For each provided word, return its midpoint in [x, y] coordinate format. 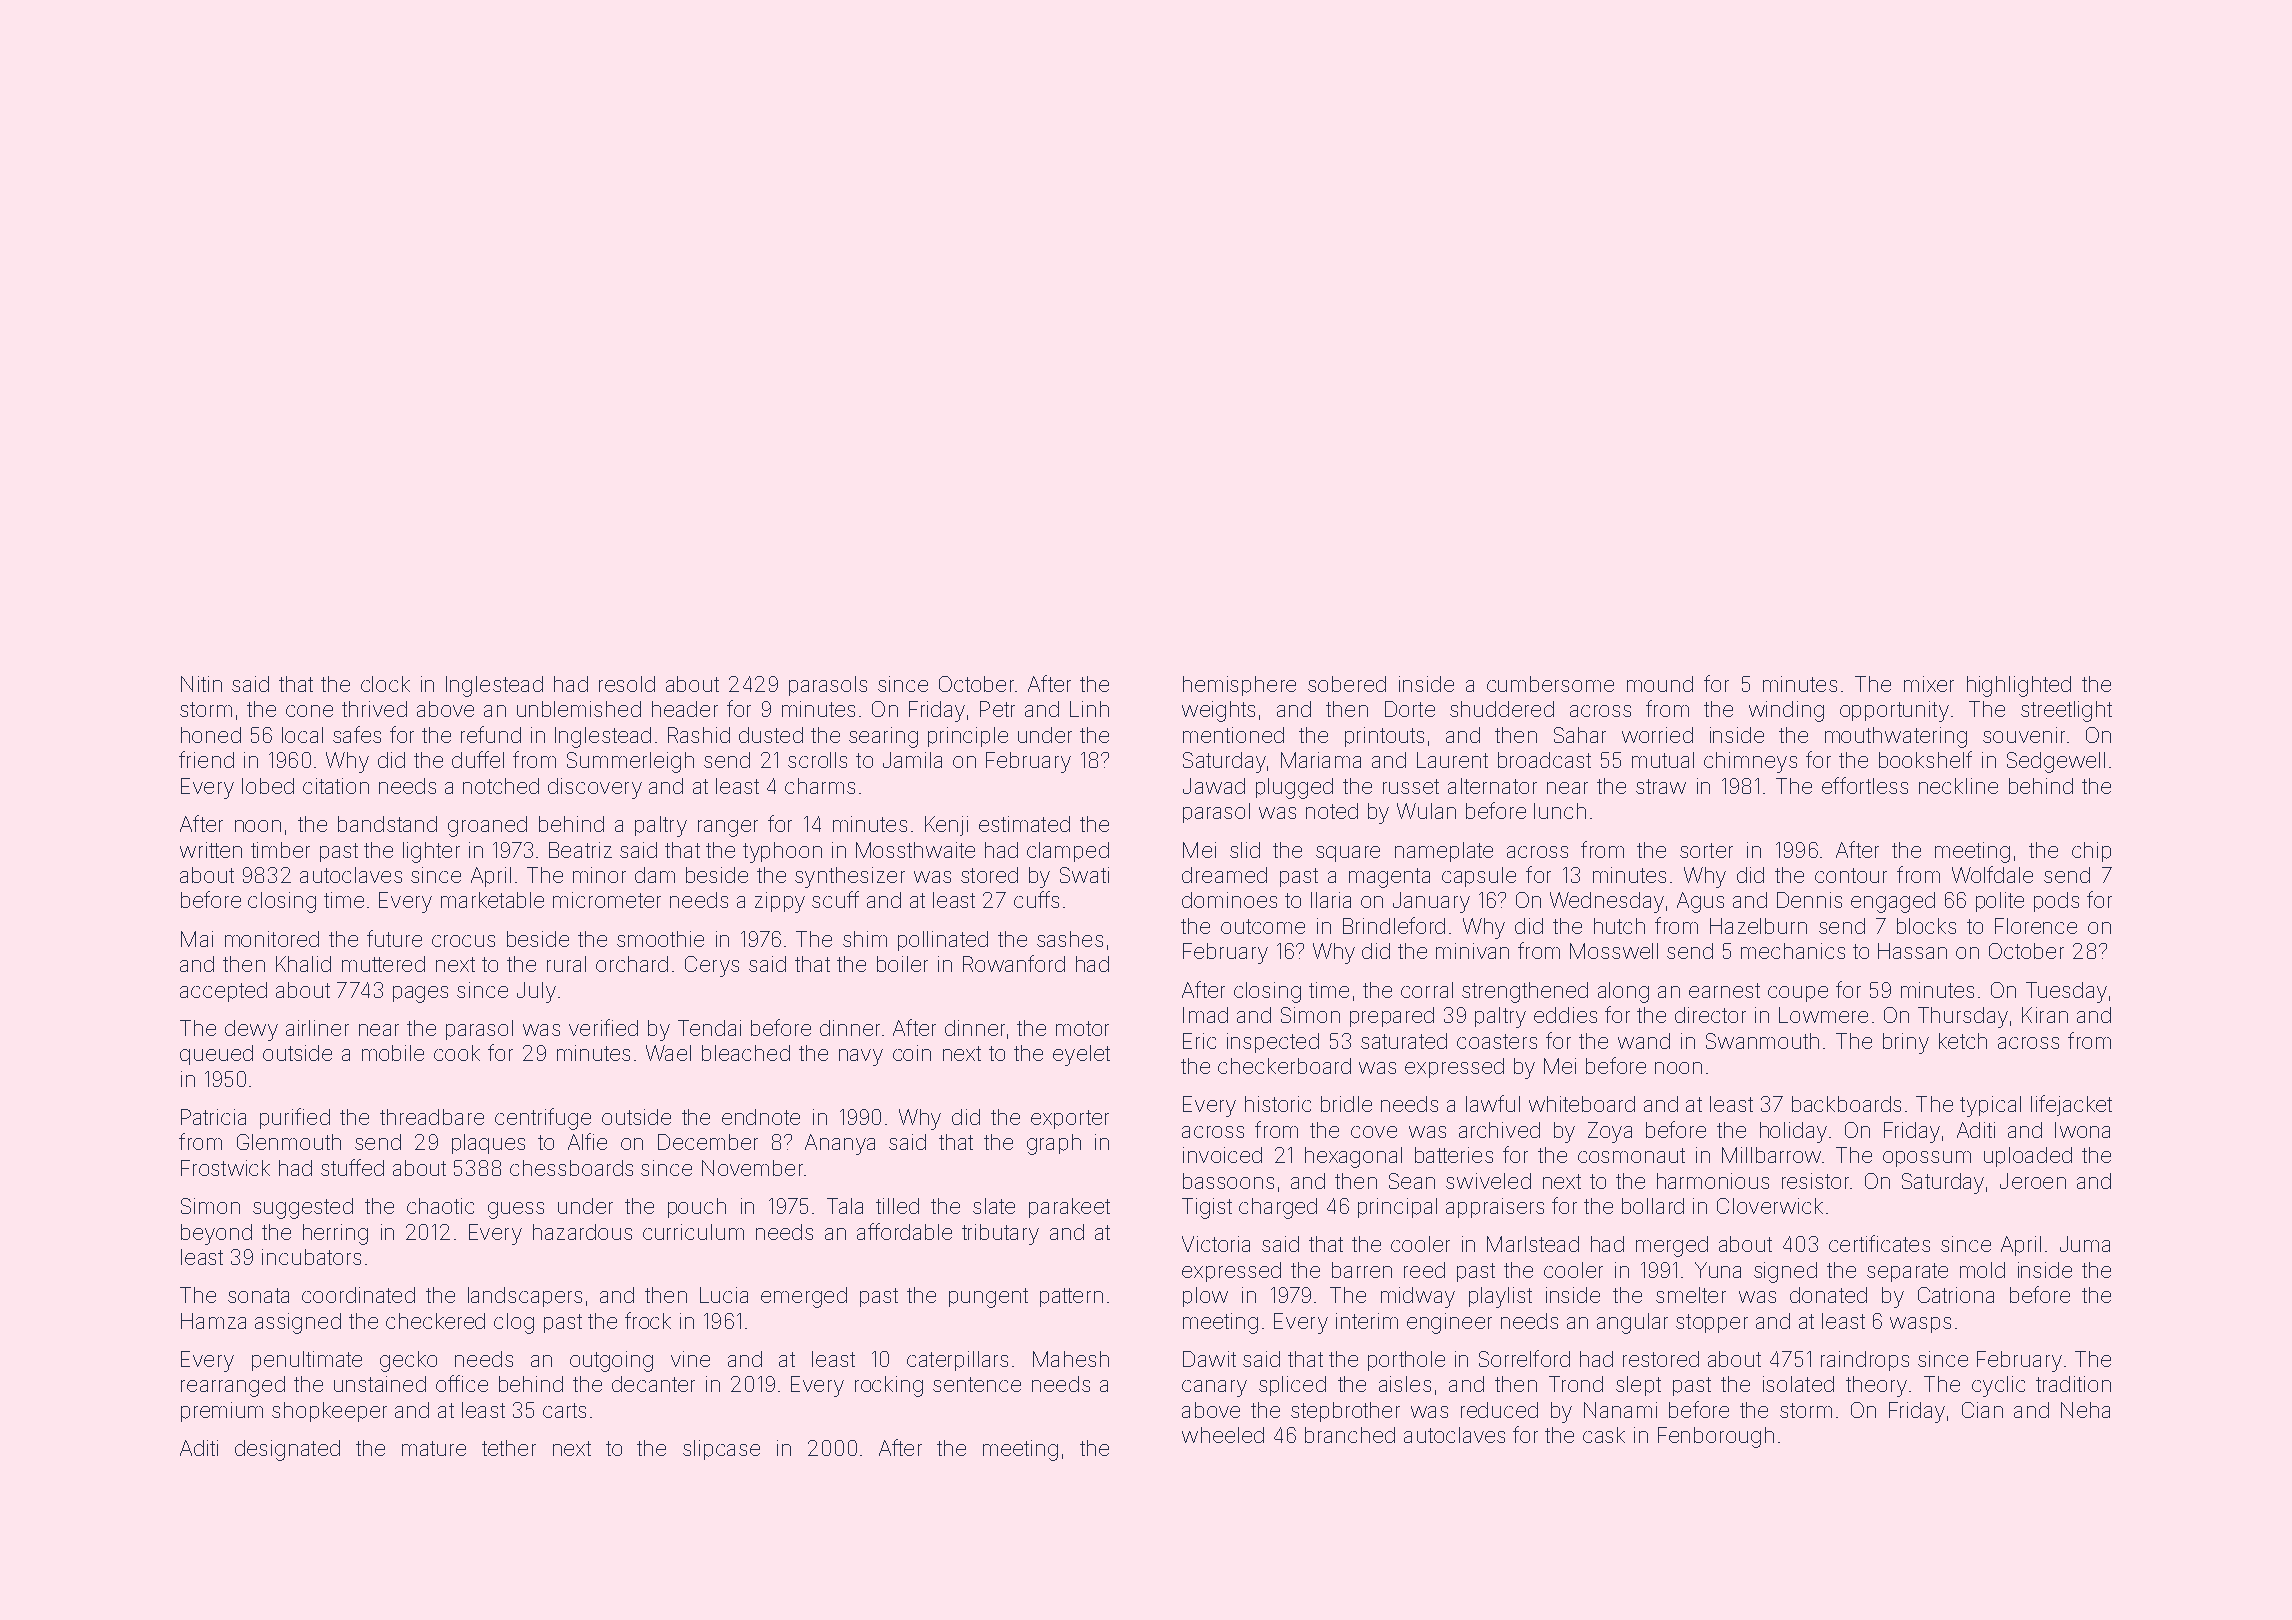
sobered [1347, 684]
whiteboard [1582, 1104]
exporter [1070, 1119]
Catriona [1956, 1295]
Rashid [699, 735]
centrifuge [543, 1119]
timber [280, 850]
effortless [1865, 785]
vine [690, 1359]
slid [1245, 850]
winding [1786, 711]
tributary [1000, 1234]
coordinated [358, 1295]
